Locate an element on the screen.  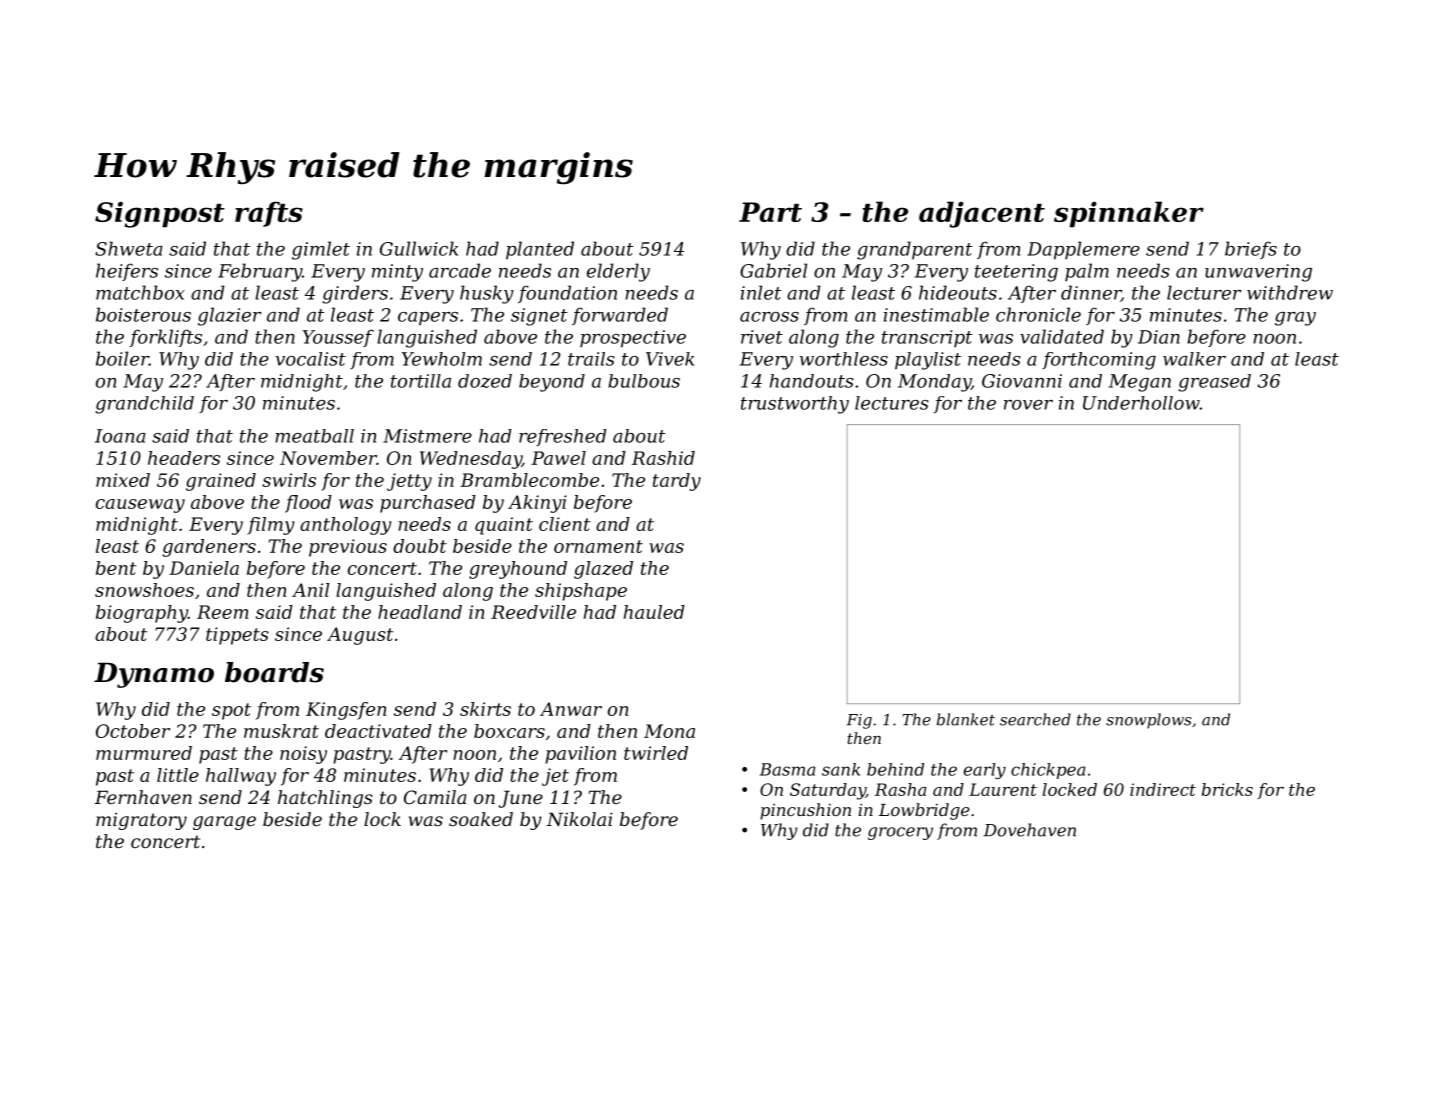
gimlet is located at coordinates (321, 250).
